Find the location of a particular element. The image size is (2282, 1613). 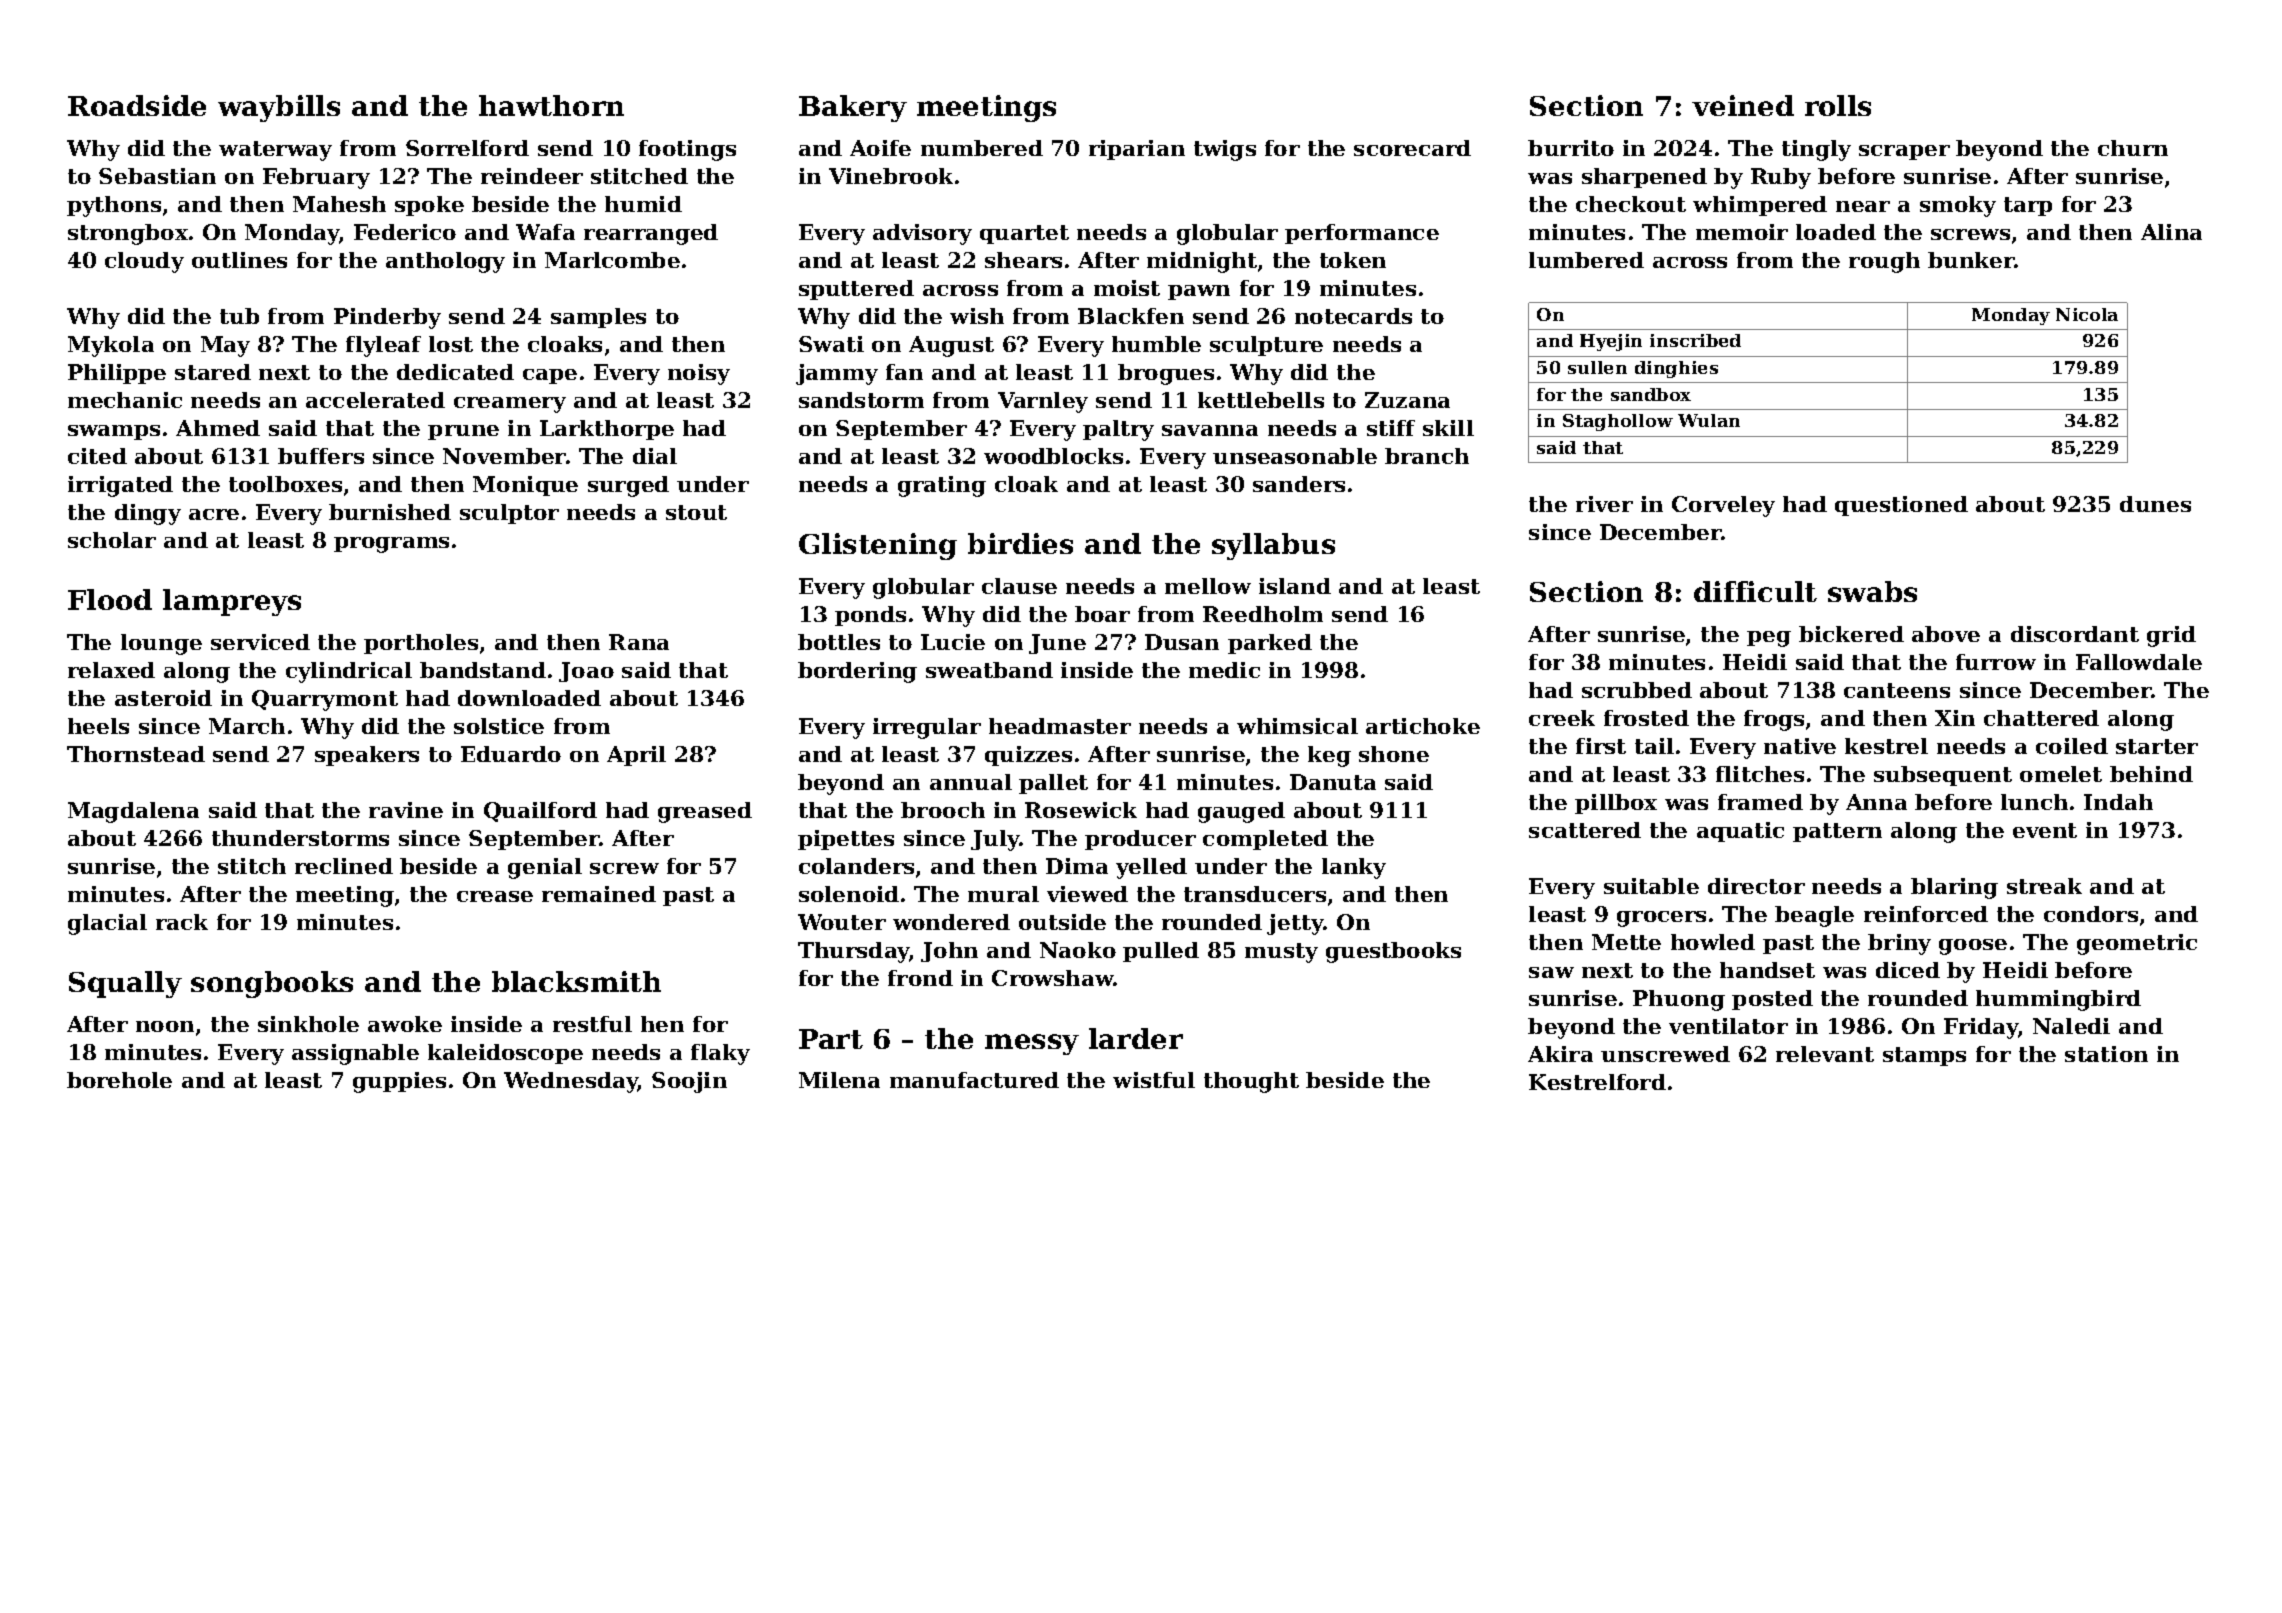

blaring is located at coordinates (1954, 888).
